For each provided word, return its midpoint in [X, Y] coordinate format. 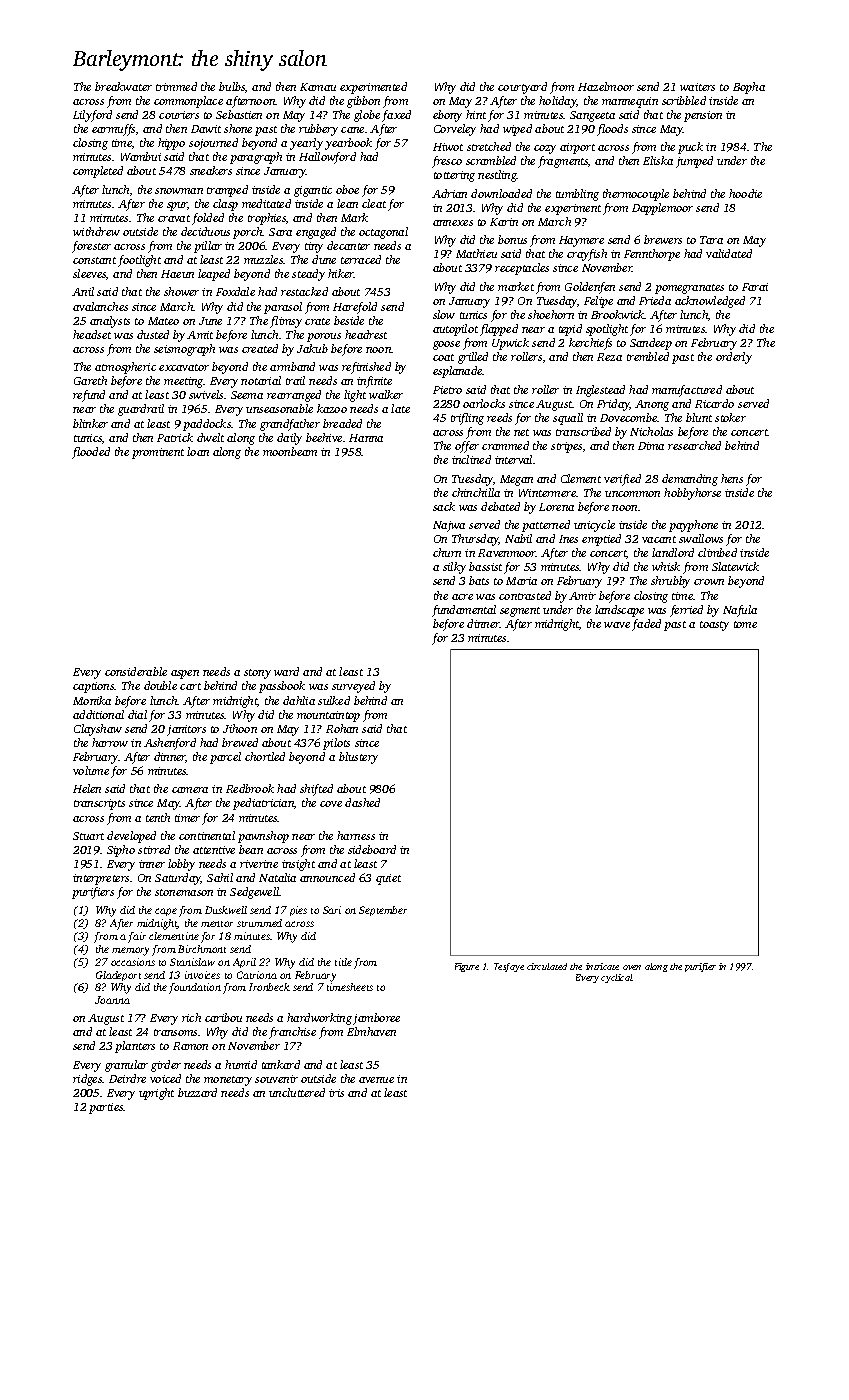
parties [106, 1108]
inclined [471, 459]
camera [190, 790]
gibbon [363, 102]
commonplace [188, 102]
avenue [376, 1080]
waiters [697, 87]
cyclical [617, 978]
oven [632, 967]
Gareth [90, 380]
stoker [730, 417]
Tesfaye [509, 967]
